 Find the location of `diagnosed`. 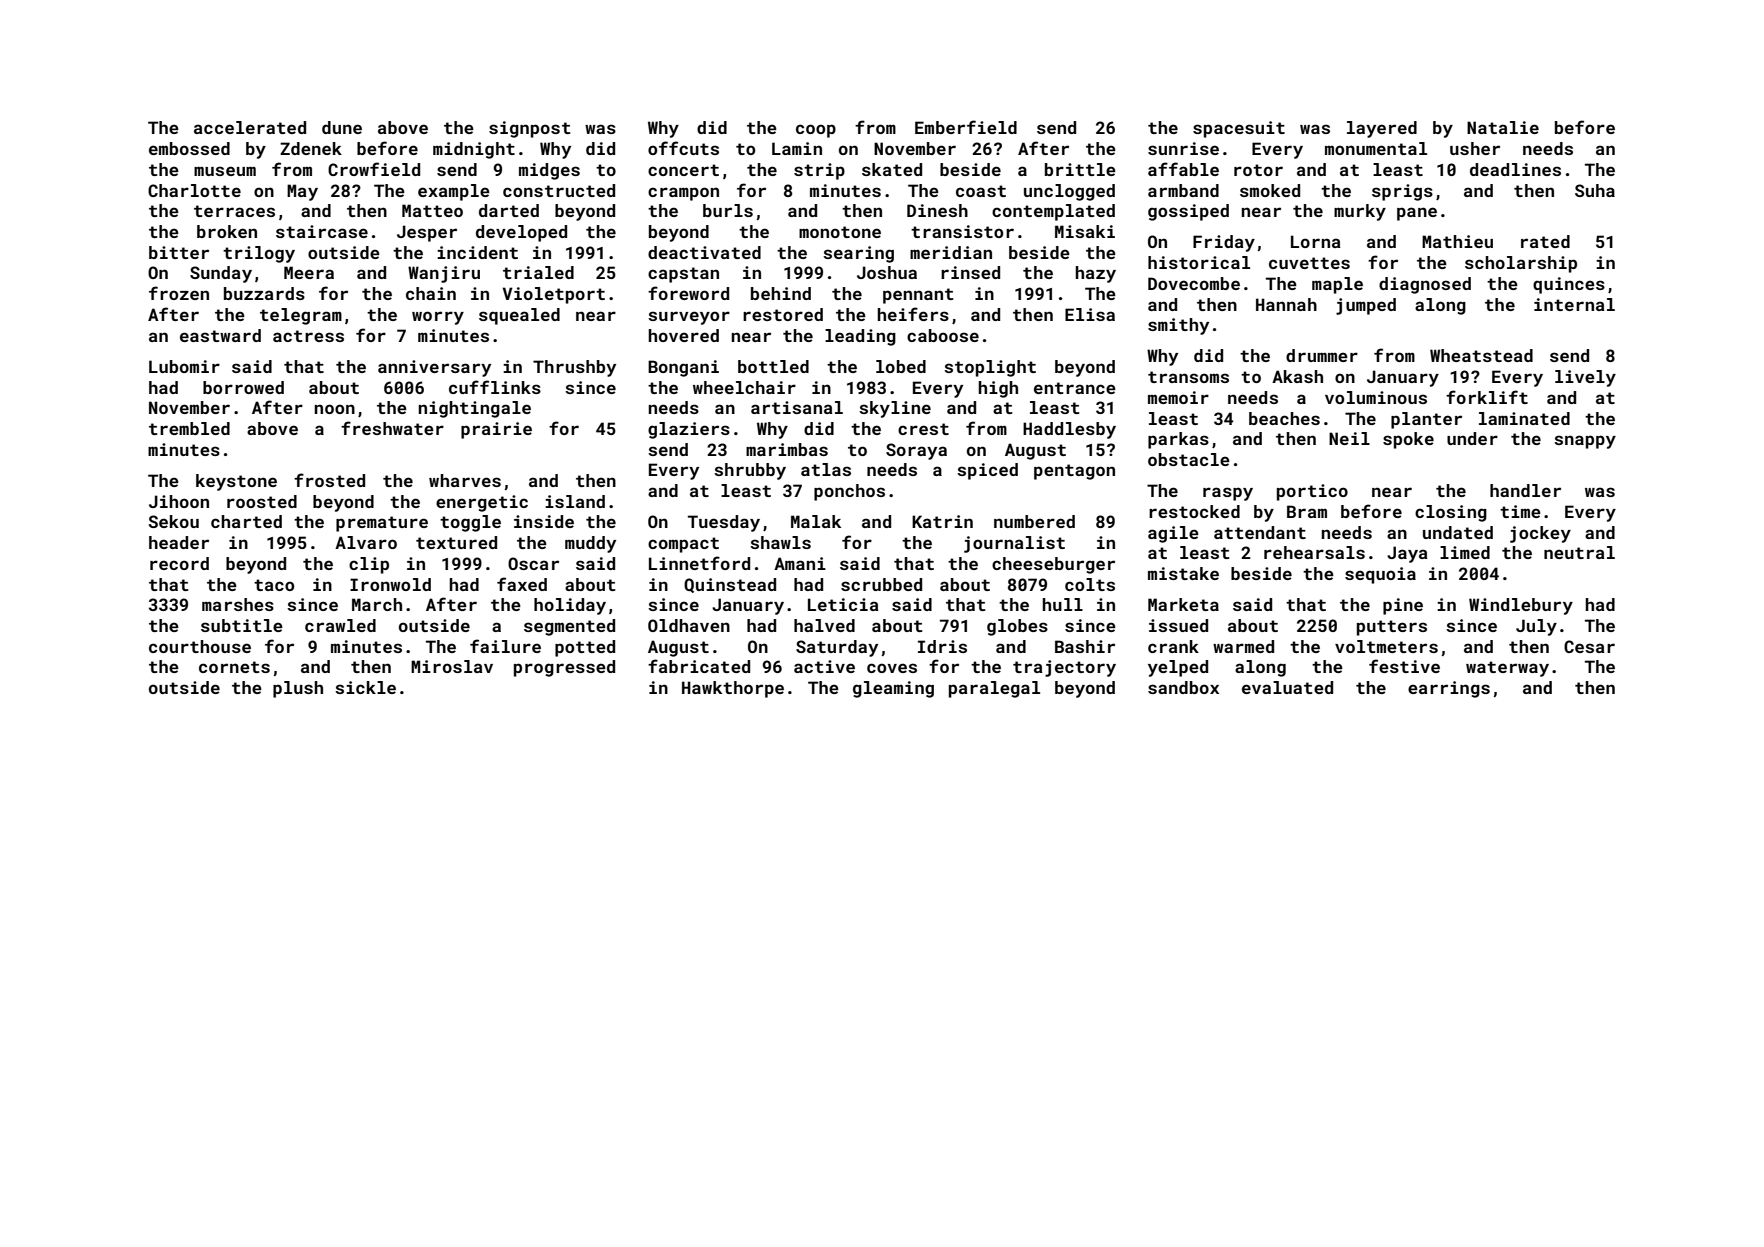

diagnosed is located at coordinates (1425, 285).
